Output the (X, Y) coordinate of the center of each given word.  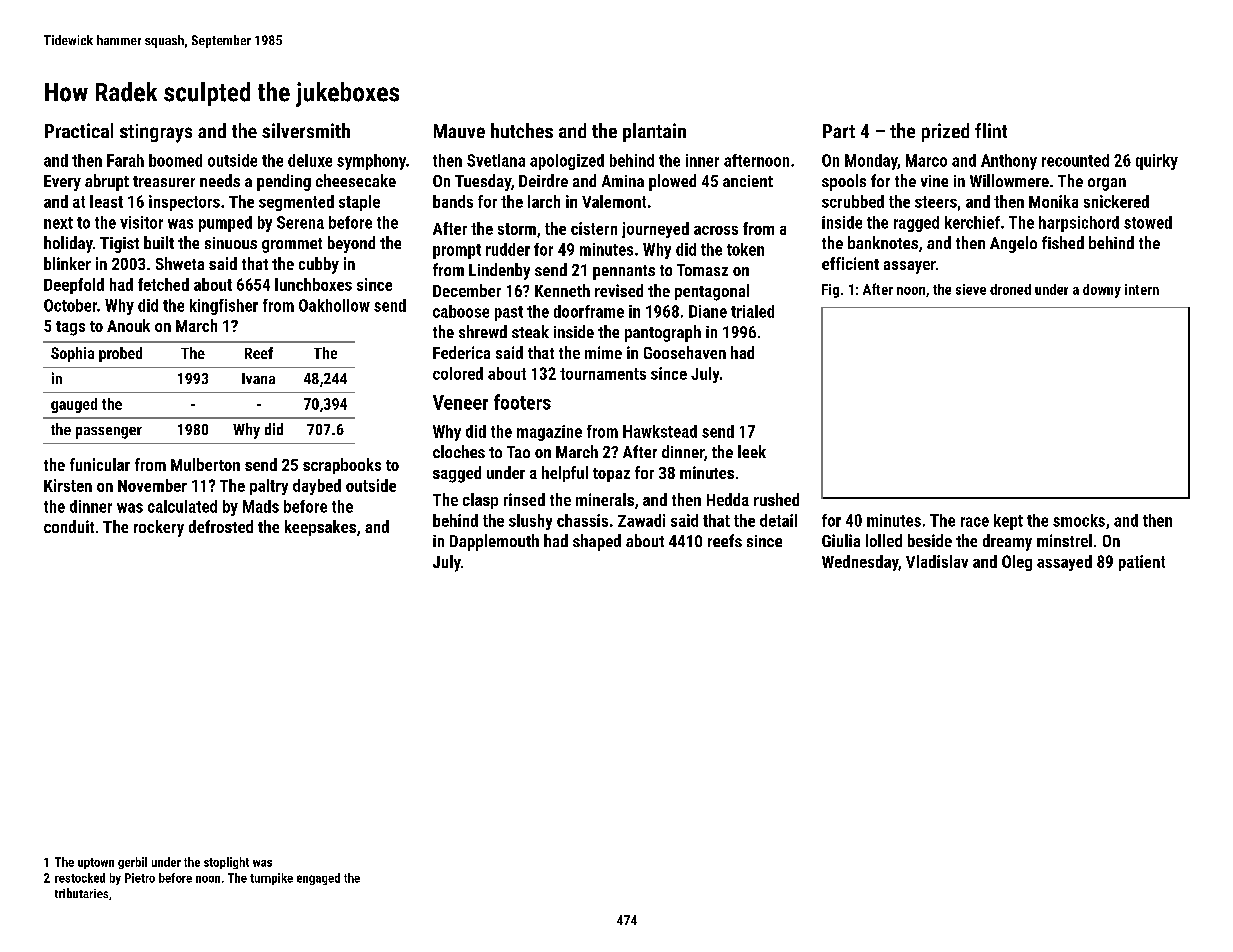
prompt (457, 251)
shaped (597, 542)
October (70, 305)
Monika (1053, 201)
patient (1142, 563)
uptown (96, 863)
